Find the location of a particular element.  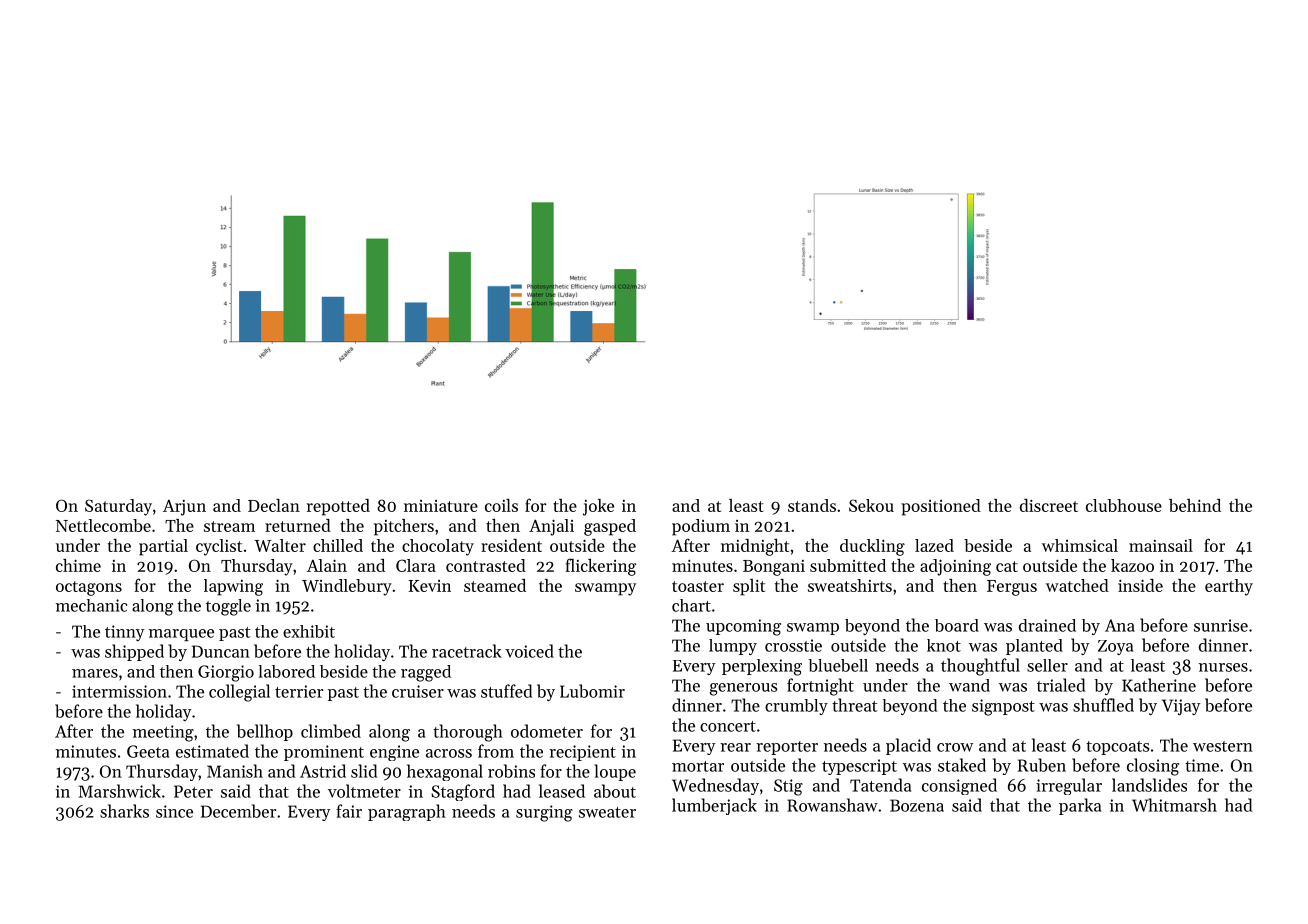

since is located at coordinates (174, 811).
